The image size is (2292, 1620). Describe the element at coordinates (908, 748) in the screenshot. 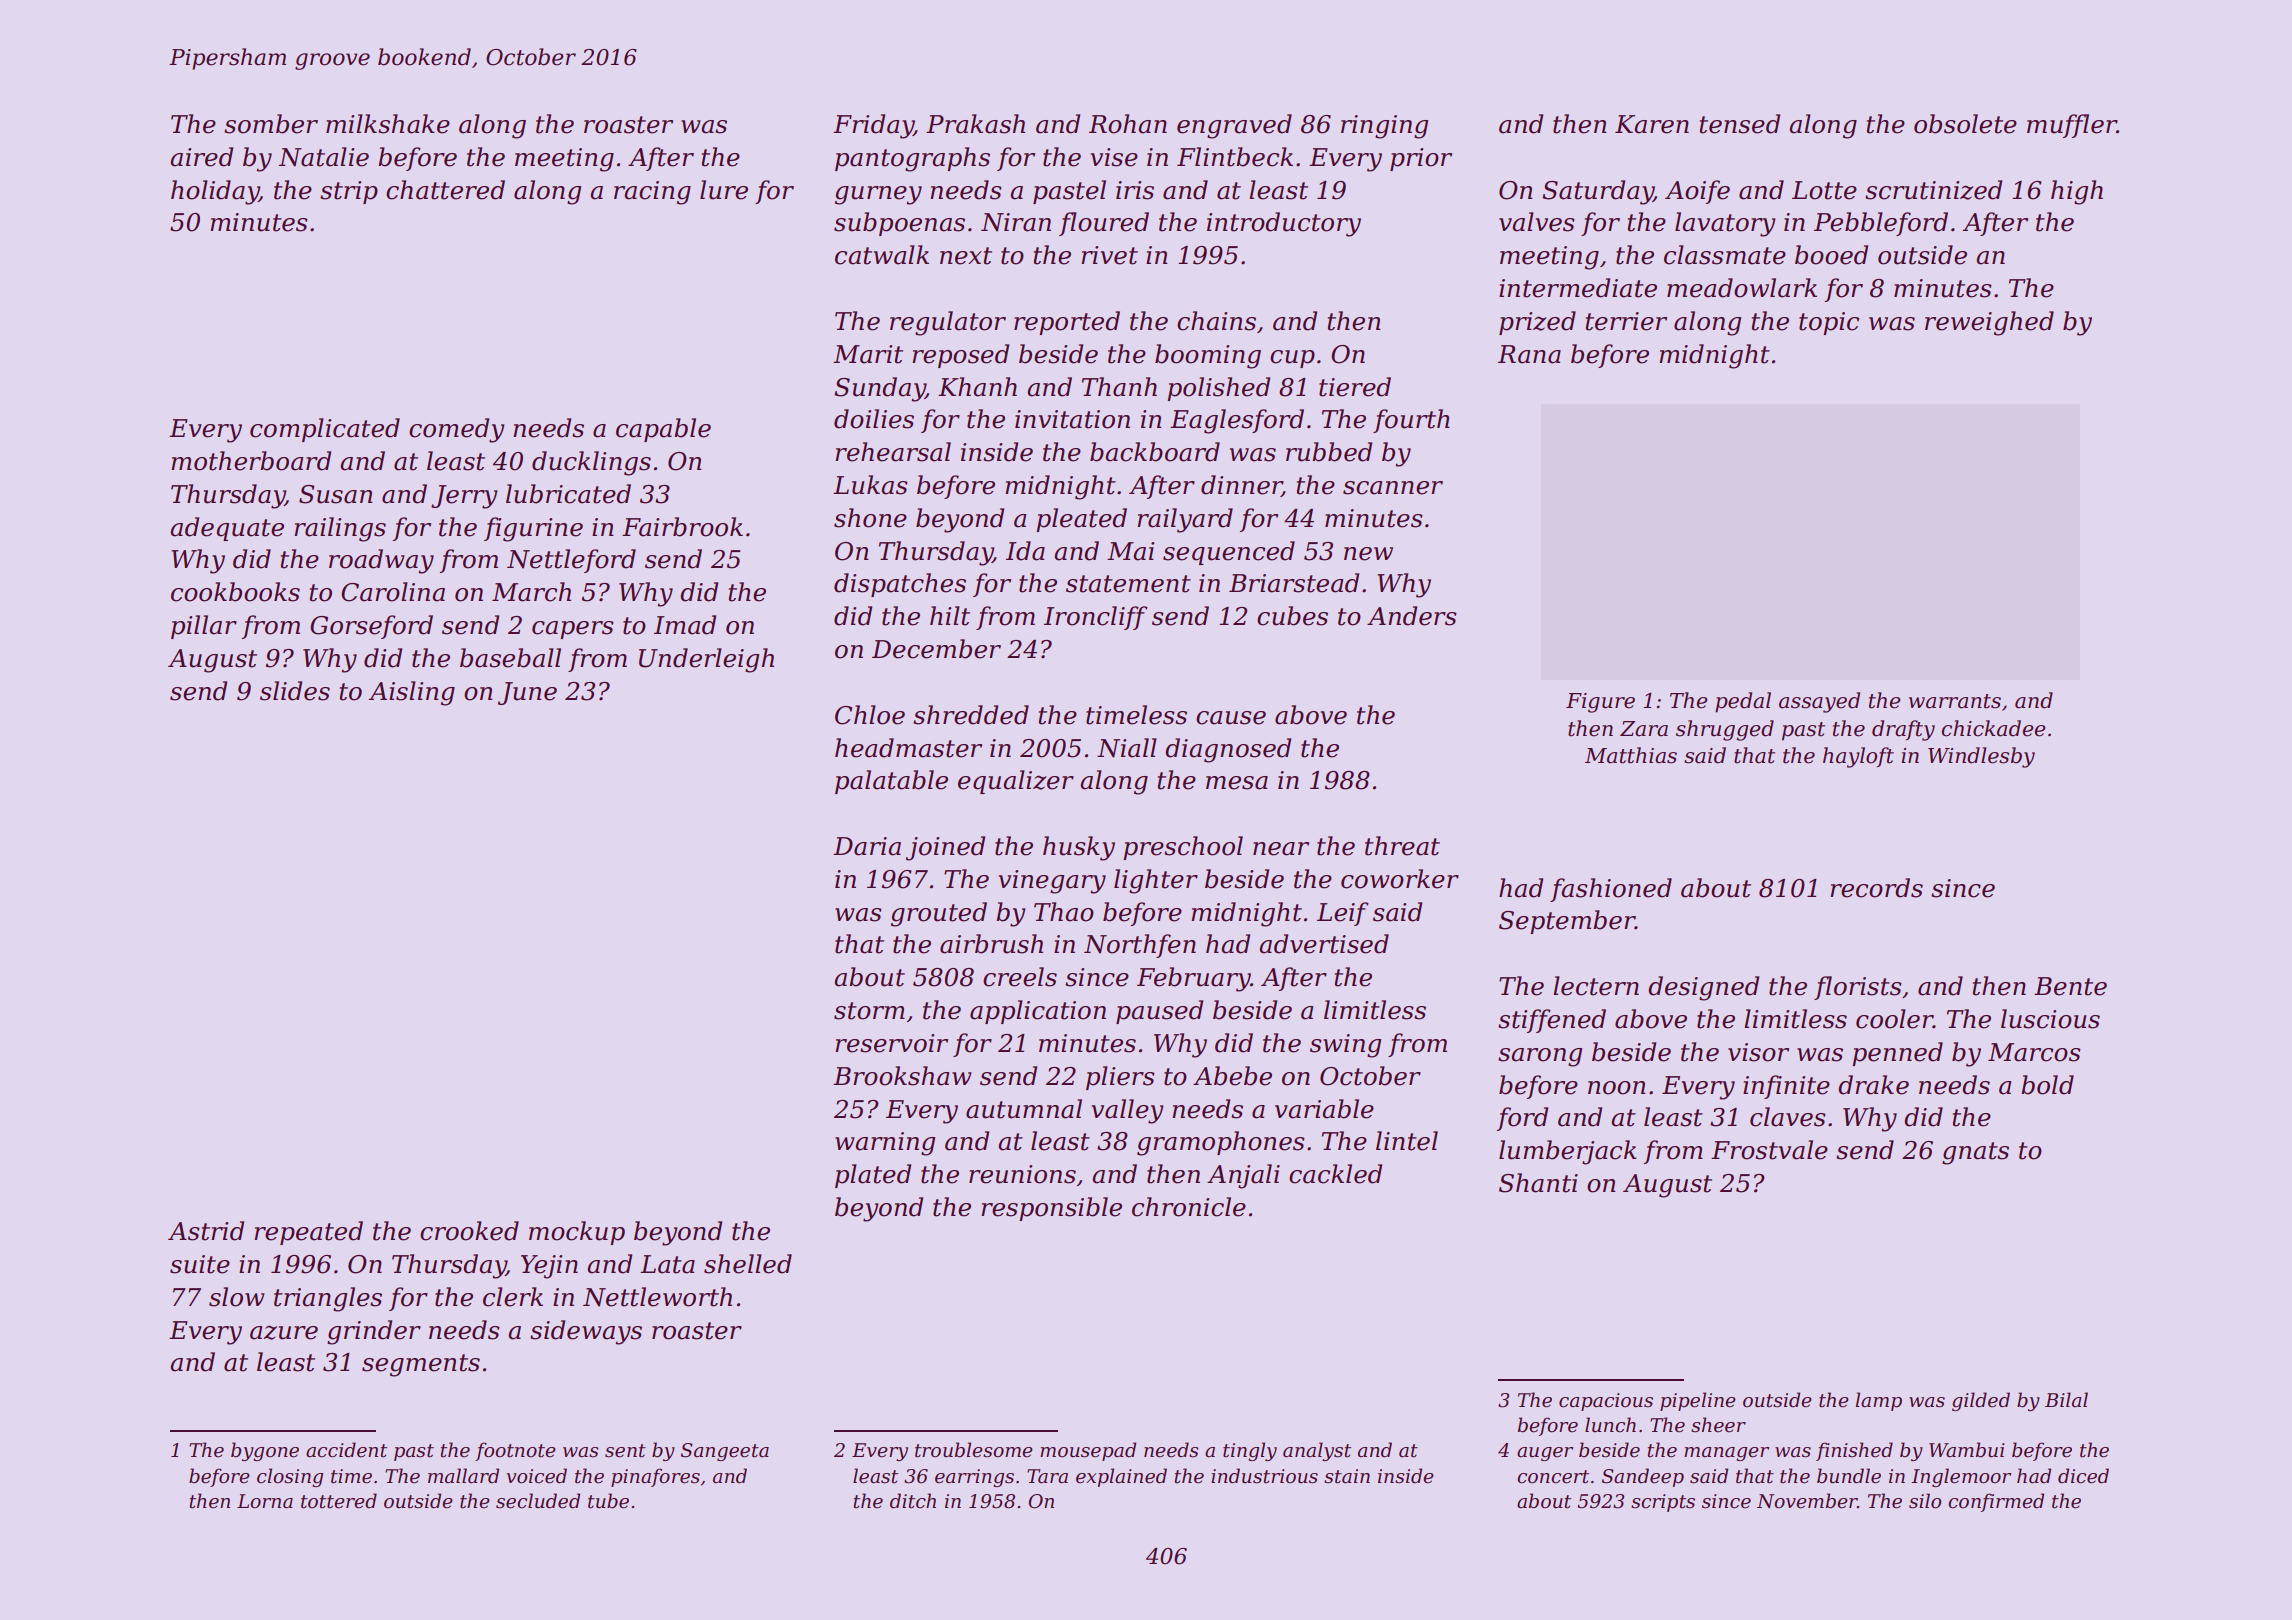

I see `headmaster` at that location.
